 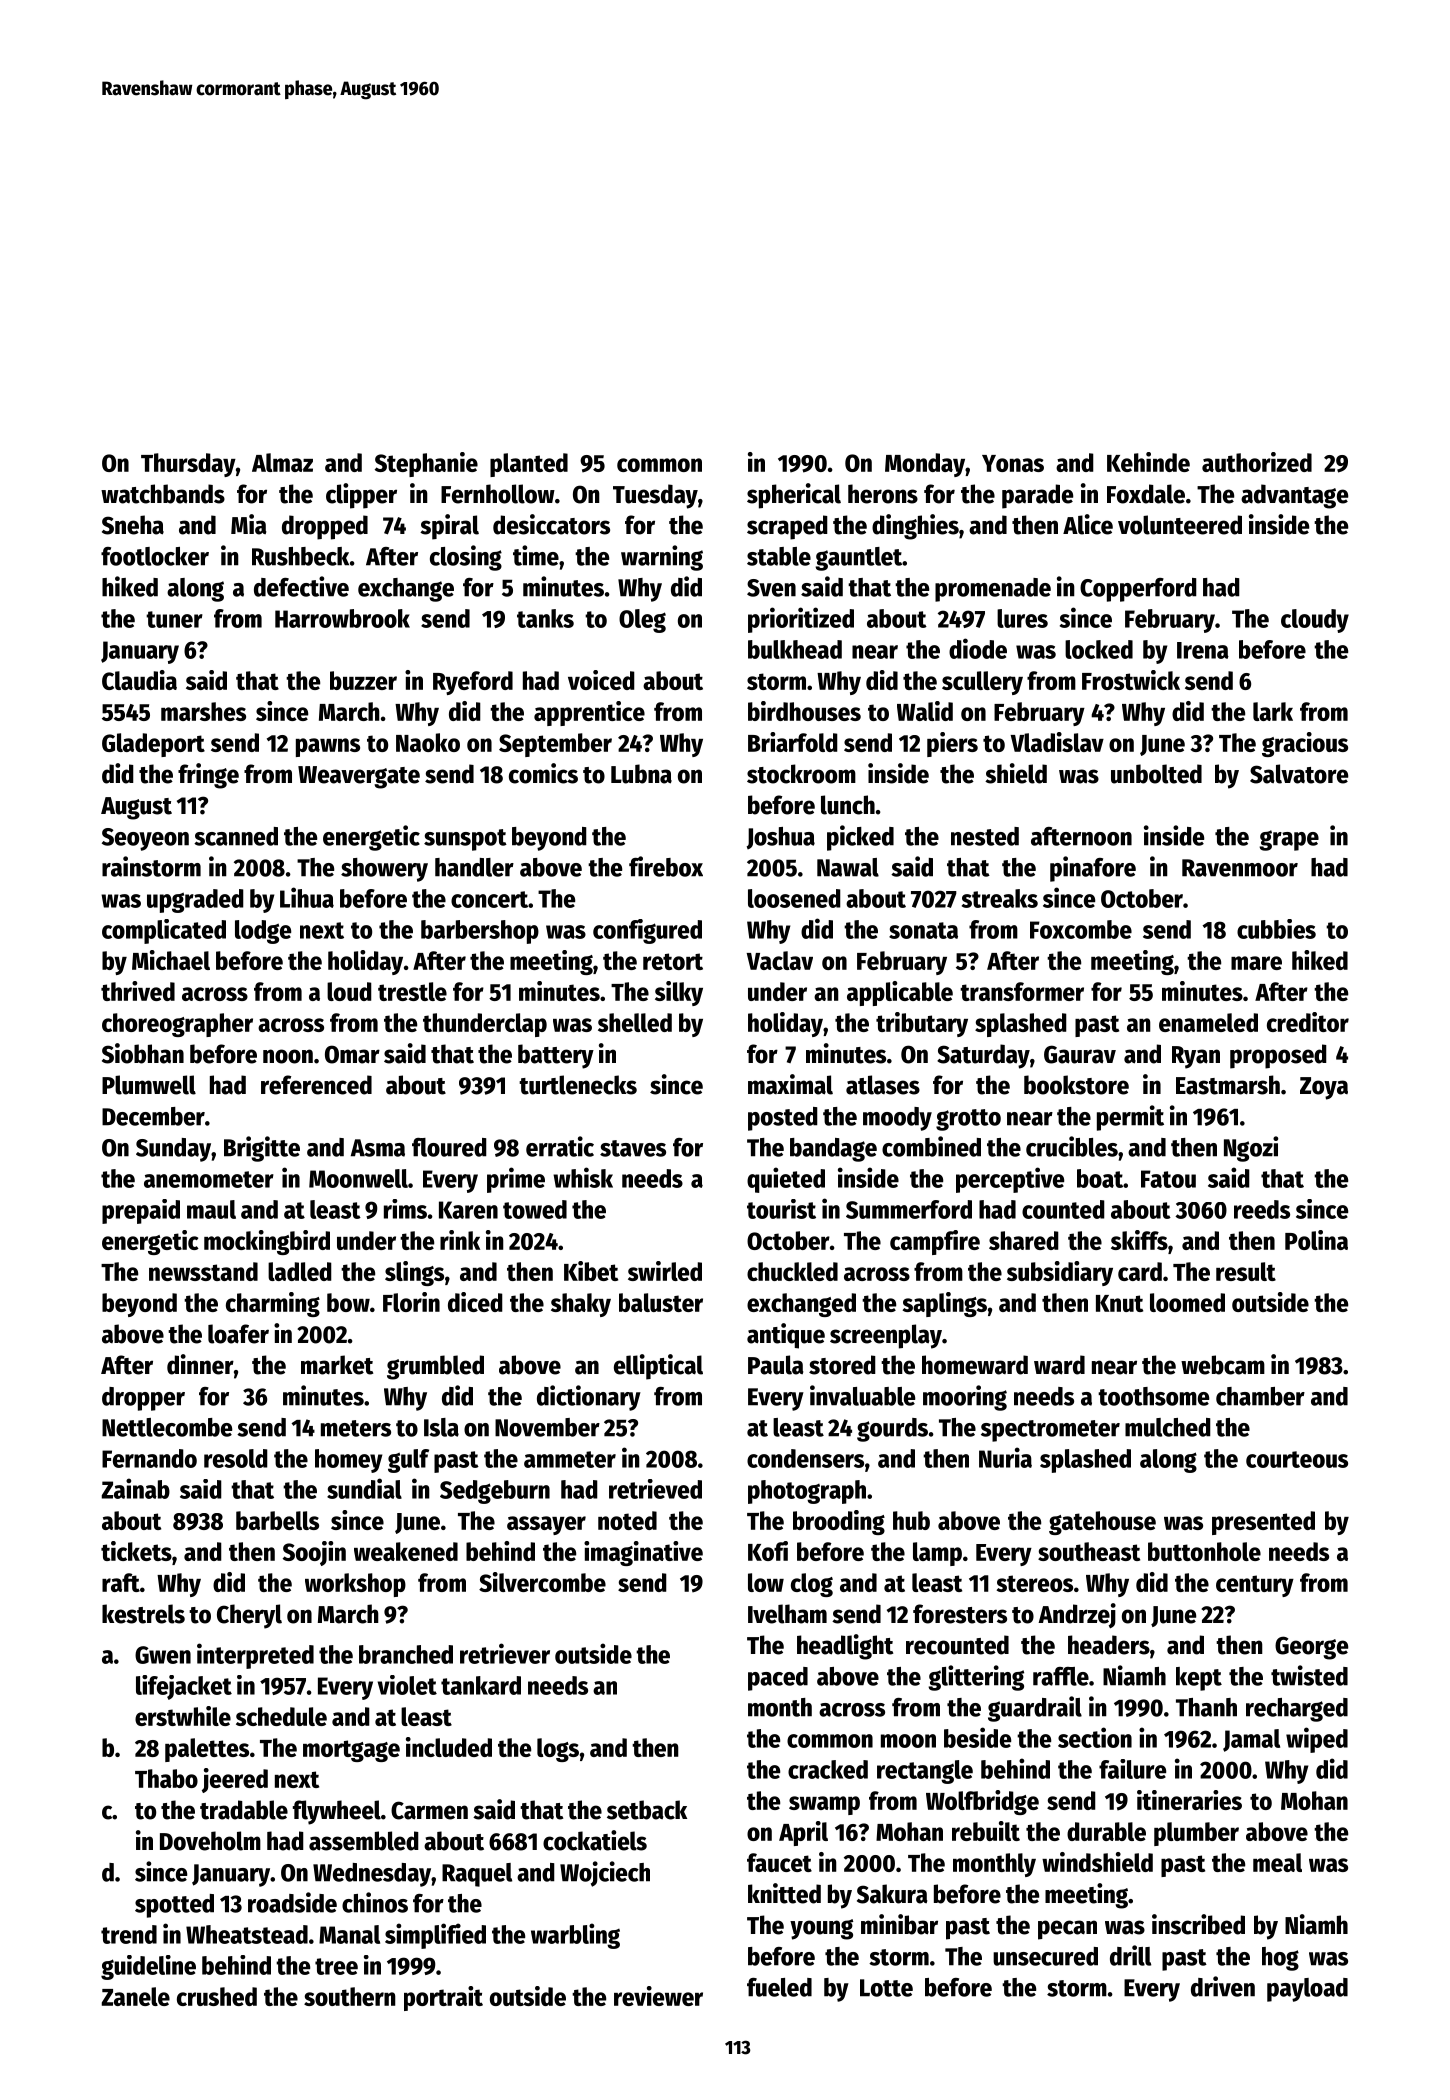 I want to click on dinner, so click(x=200, y=1364).
